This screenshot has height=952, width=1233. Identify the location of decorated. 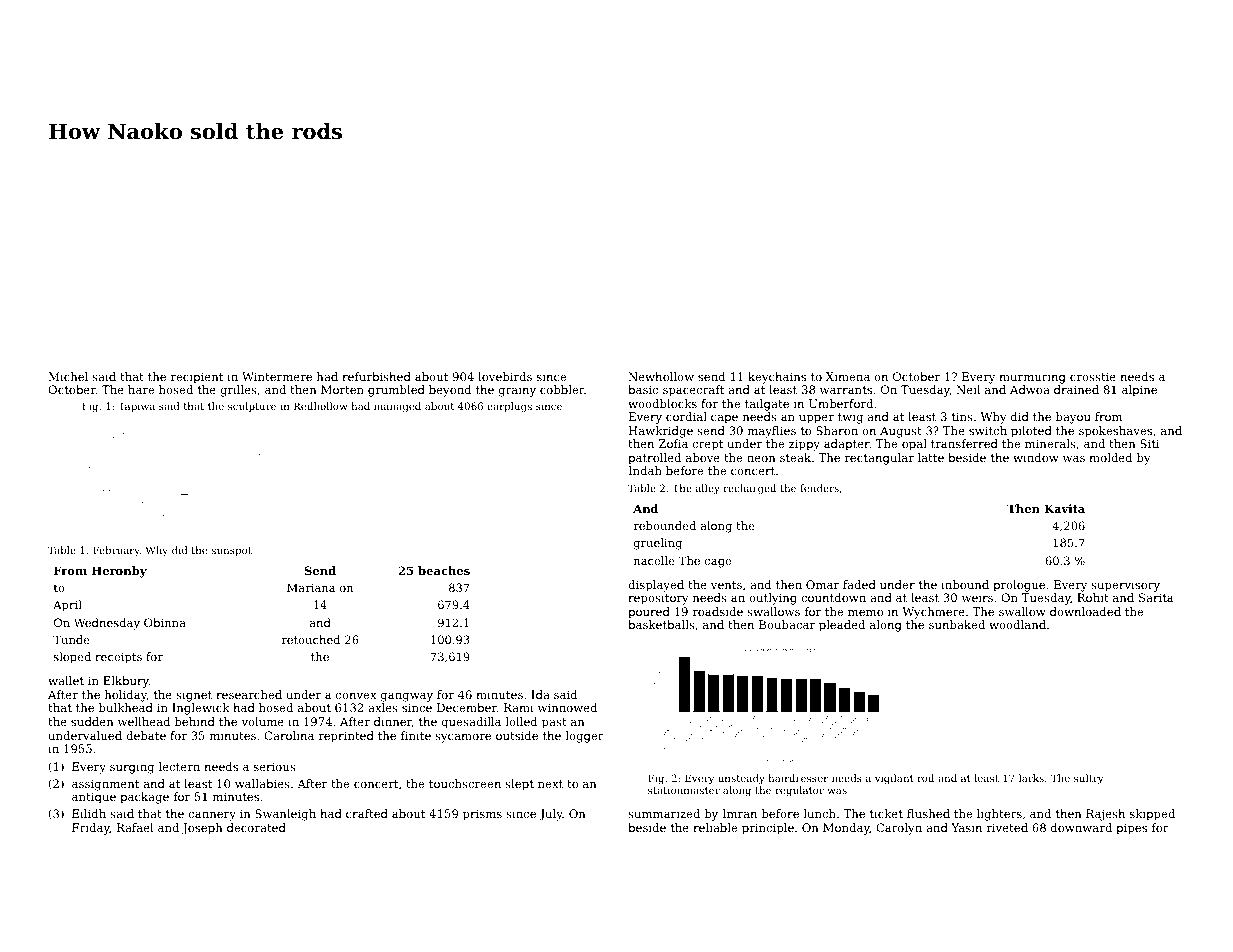
(256, 827).
